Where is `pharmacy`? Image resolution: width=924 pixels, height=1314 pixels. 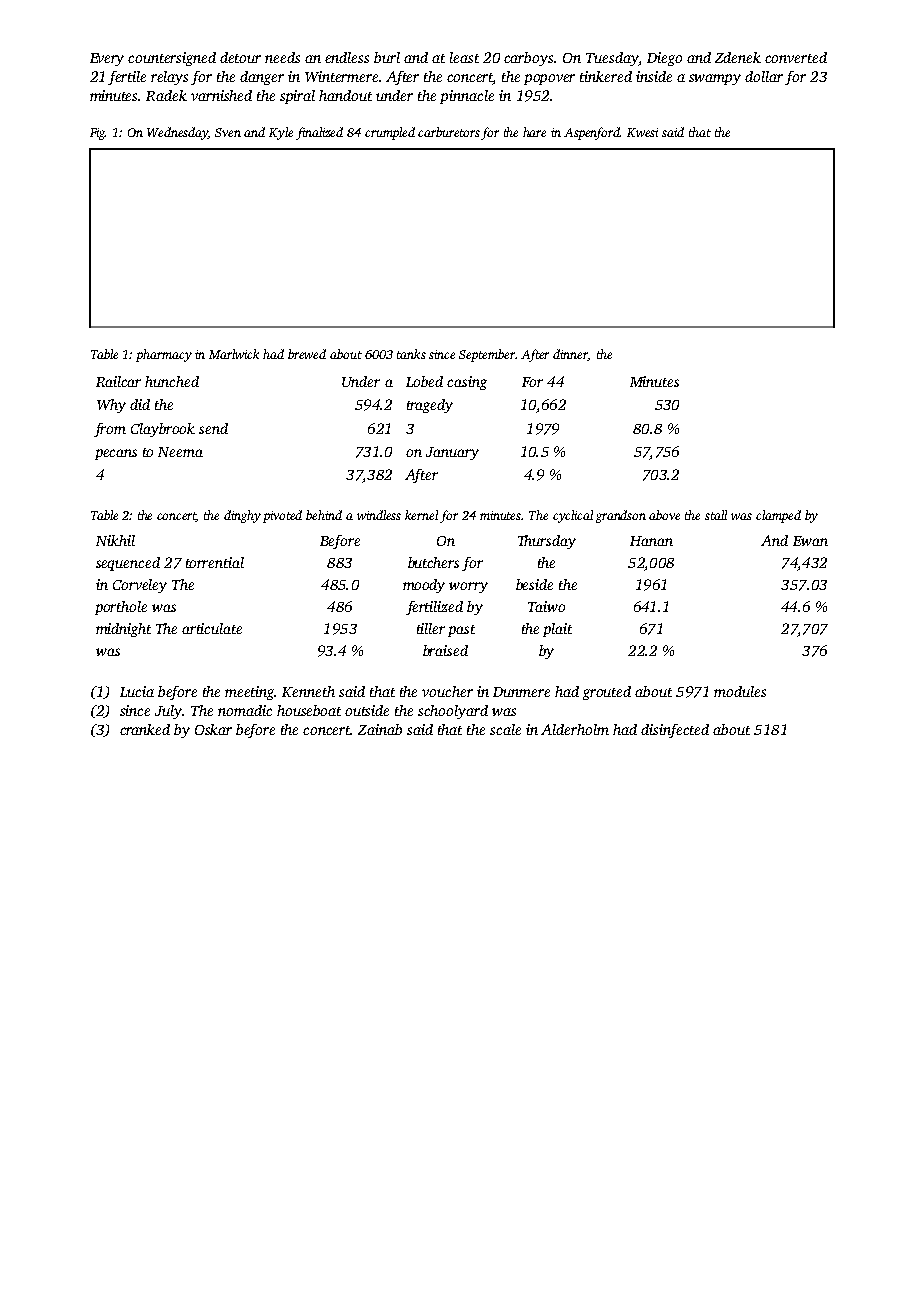 pharmacy is located at coordinates (164, 355).
